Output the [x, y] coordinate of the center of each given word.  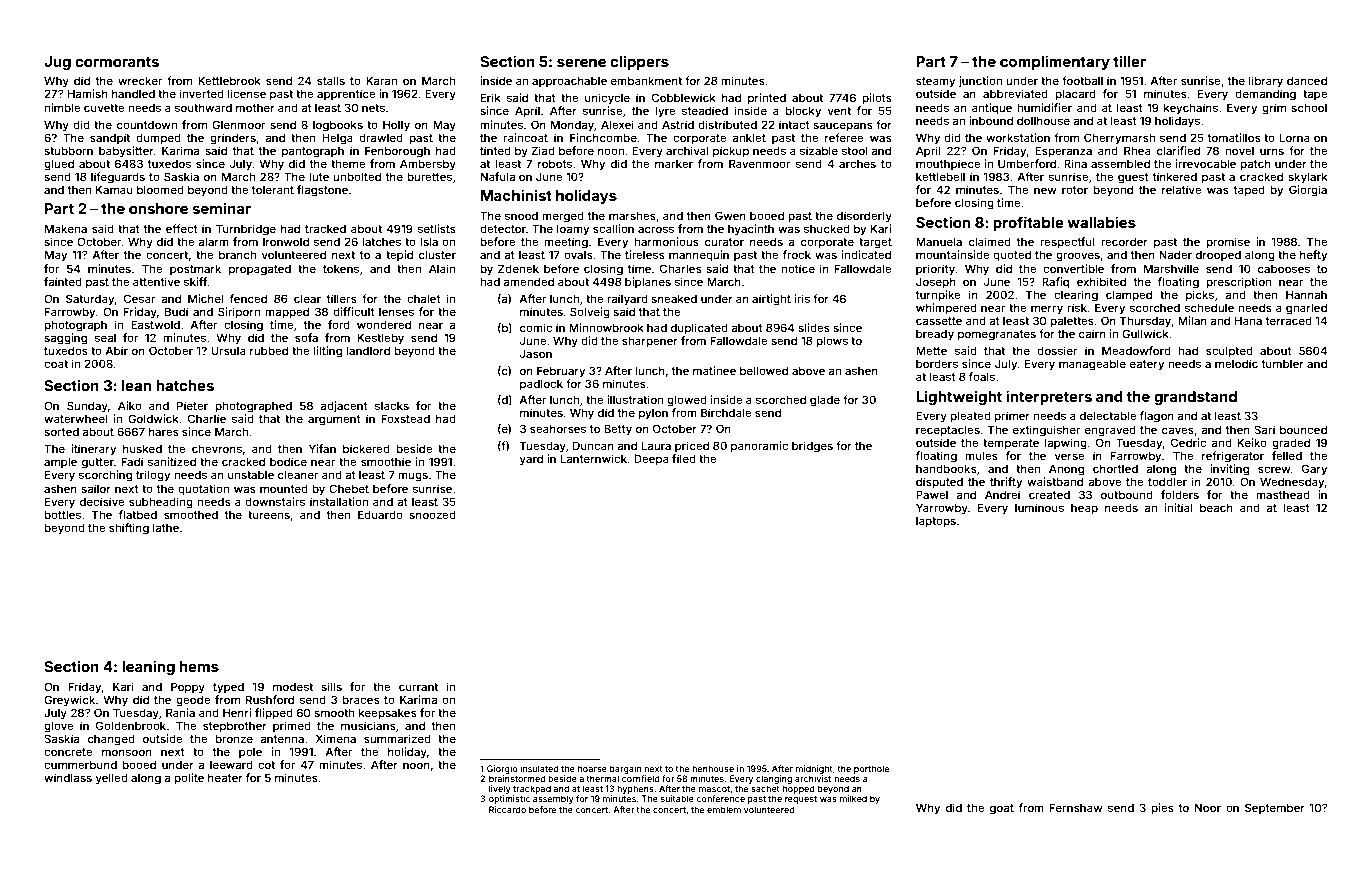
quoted [1012, 256]
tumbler [1283, 363]
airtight [771, 300]
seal [105, 337]
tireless [645, 254]
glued [59, 165]
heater [225, 777]
